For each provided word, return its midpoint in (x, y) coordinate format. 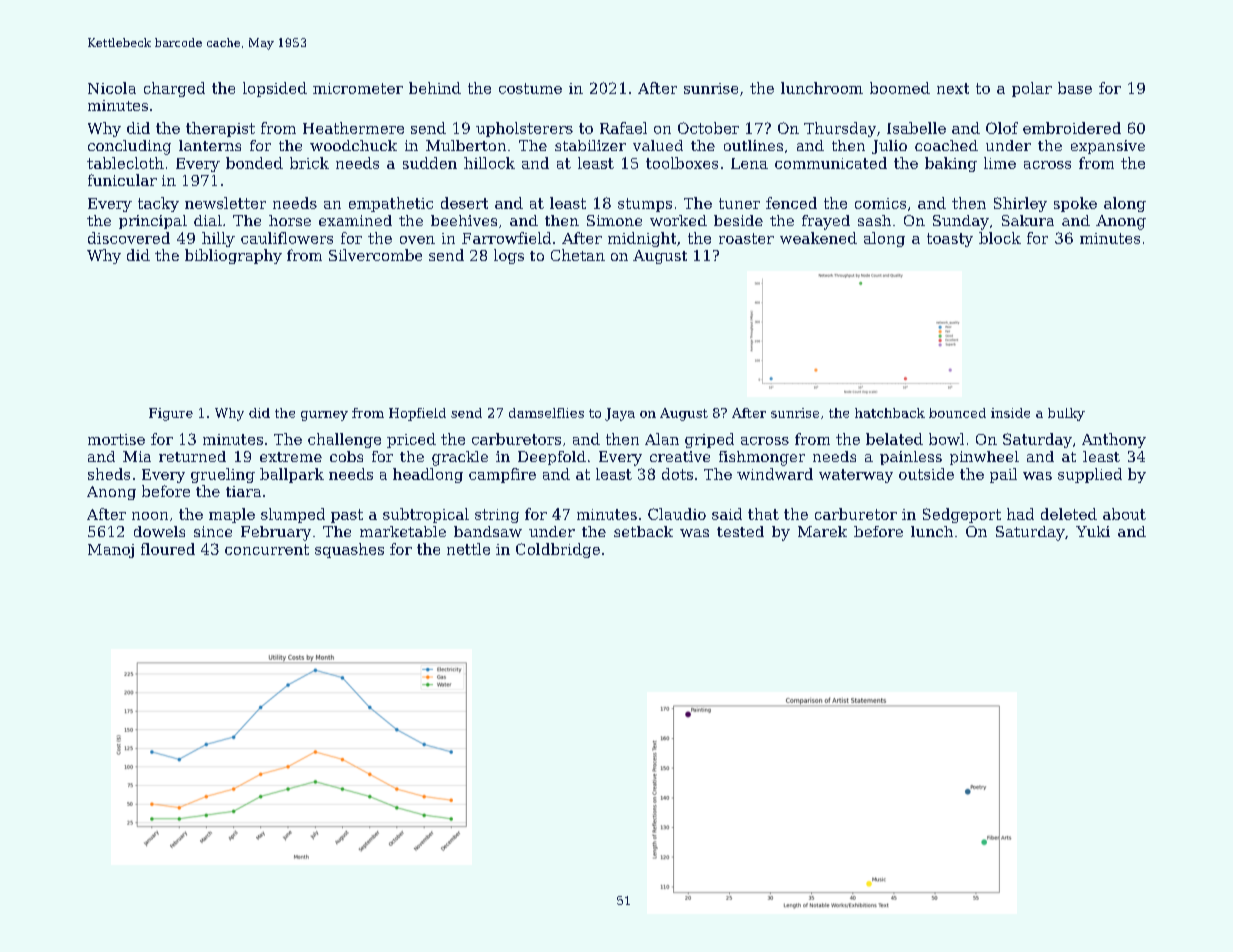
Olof (1002, 128)
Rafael (623, 128)
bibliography (233, 256)
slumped (293, 515)
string (497, 516)
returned (192, 456)
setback (643, 531)
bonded (254, 163)
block (1000, 238)
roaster (746, 238)
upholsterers (524, 129)
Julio (889, 147)
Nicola (112, 88)
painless (911, 458)
